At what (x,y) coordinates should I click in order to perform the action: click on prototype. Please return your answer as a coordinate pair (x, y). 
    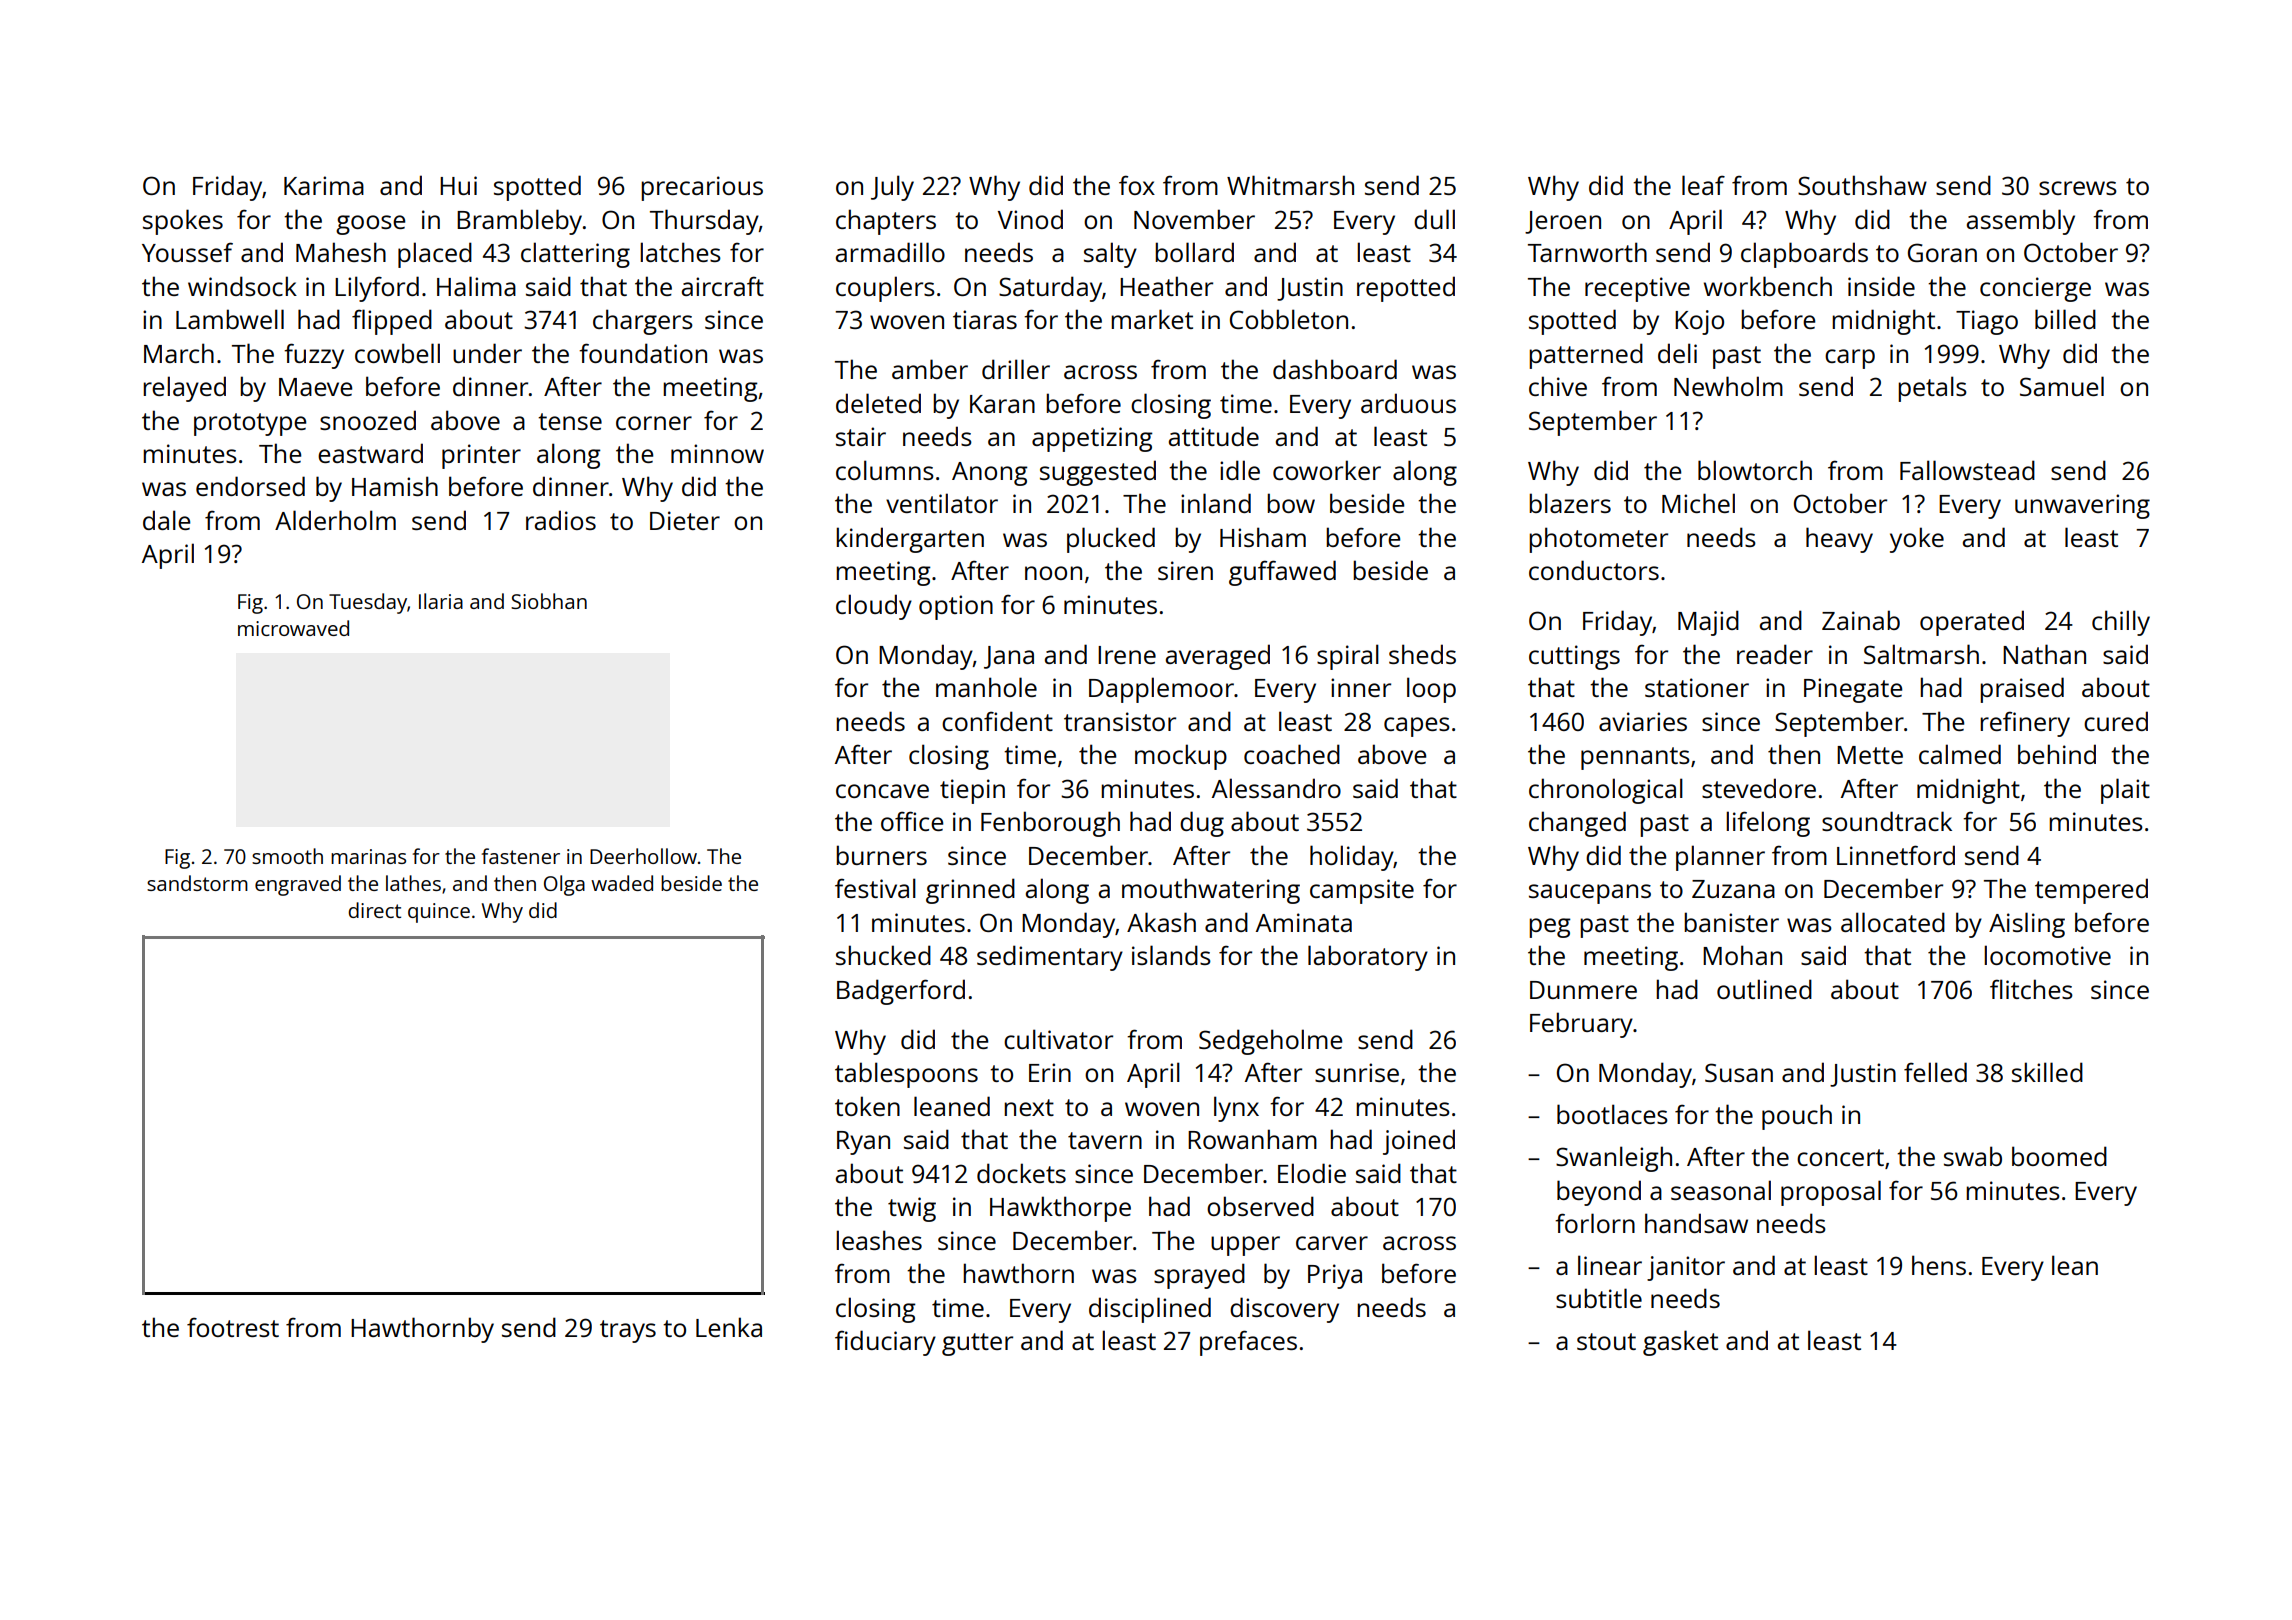
    Looking at the image, I should click on (250, 424).
